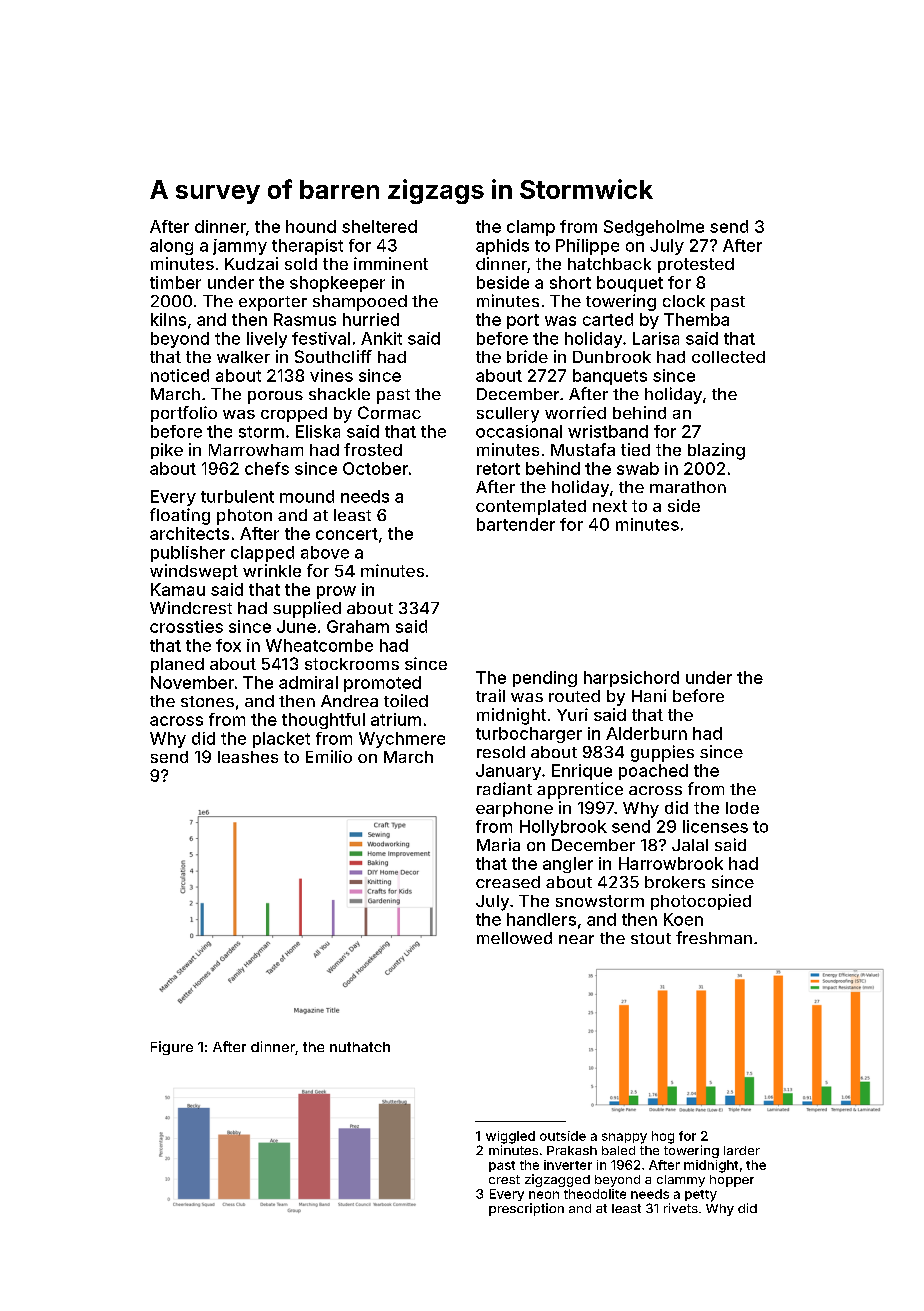 The width and height of the screenshot is (924, 1311). What do you see at coordinates (631, 679) in the screenshot?
I see `harpsichord` at bounding box center [631, 679].
